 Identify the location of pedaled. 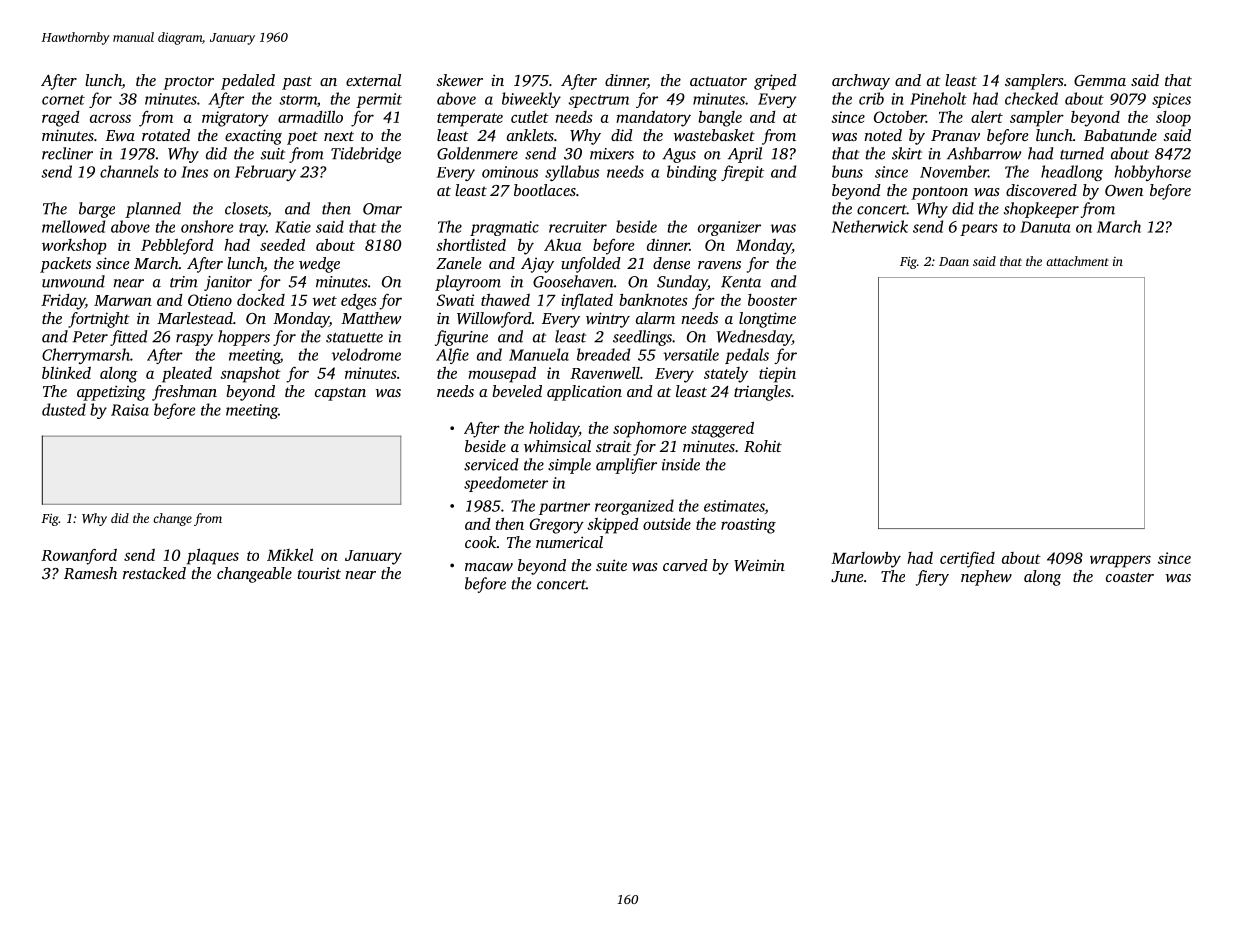
(248, 82).
